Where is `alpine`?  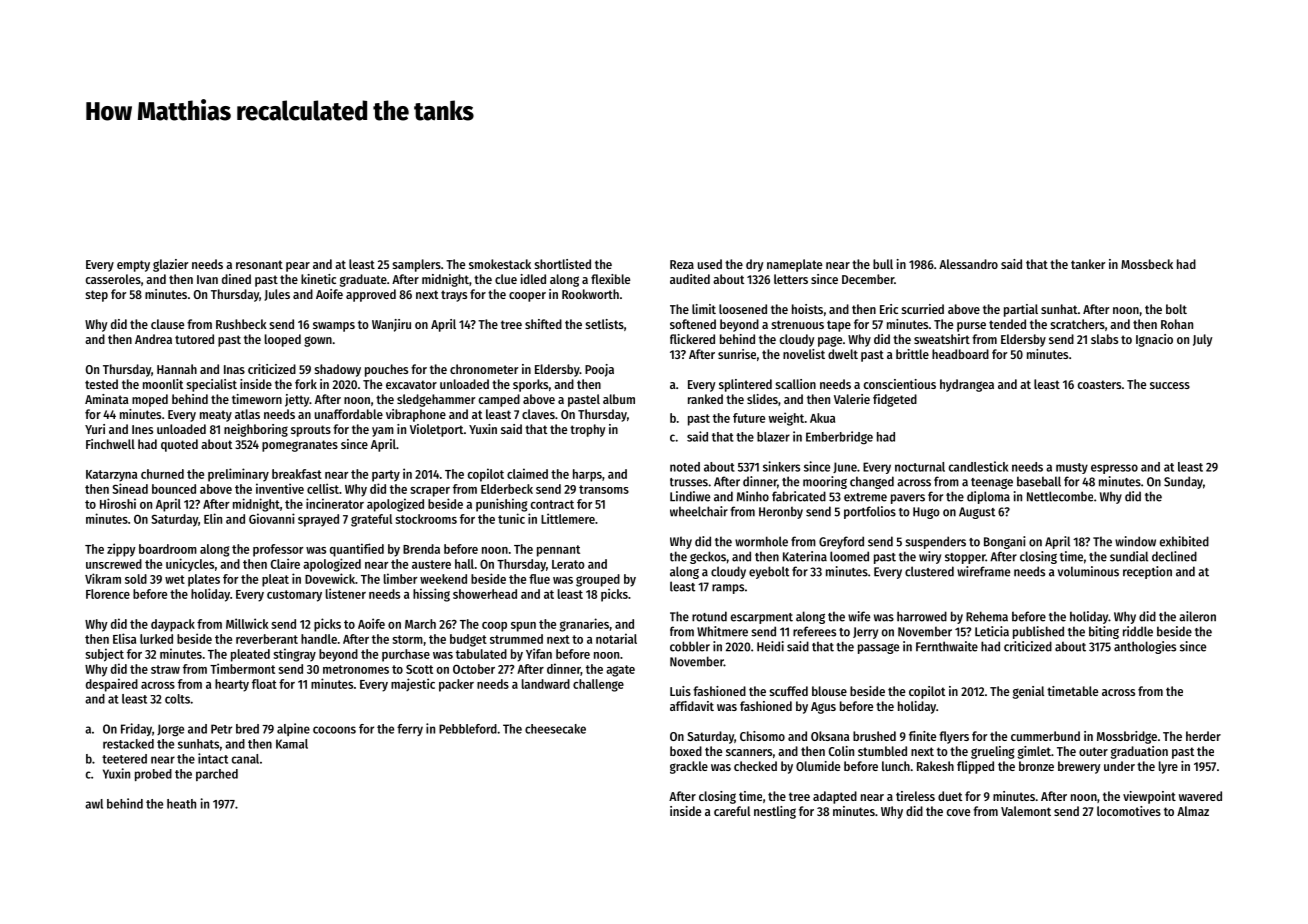 alpine is located at coordinates (293, 729).
